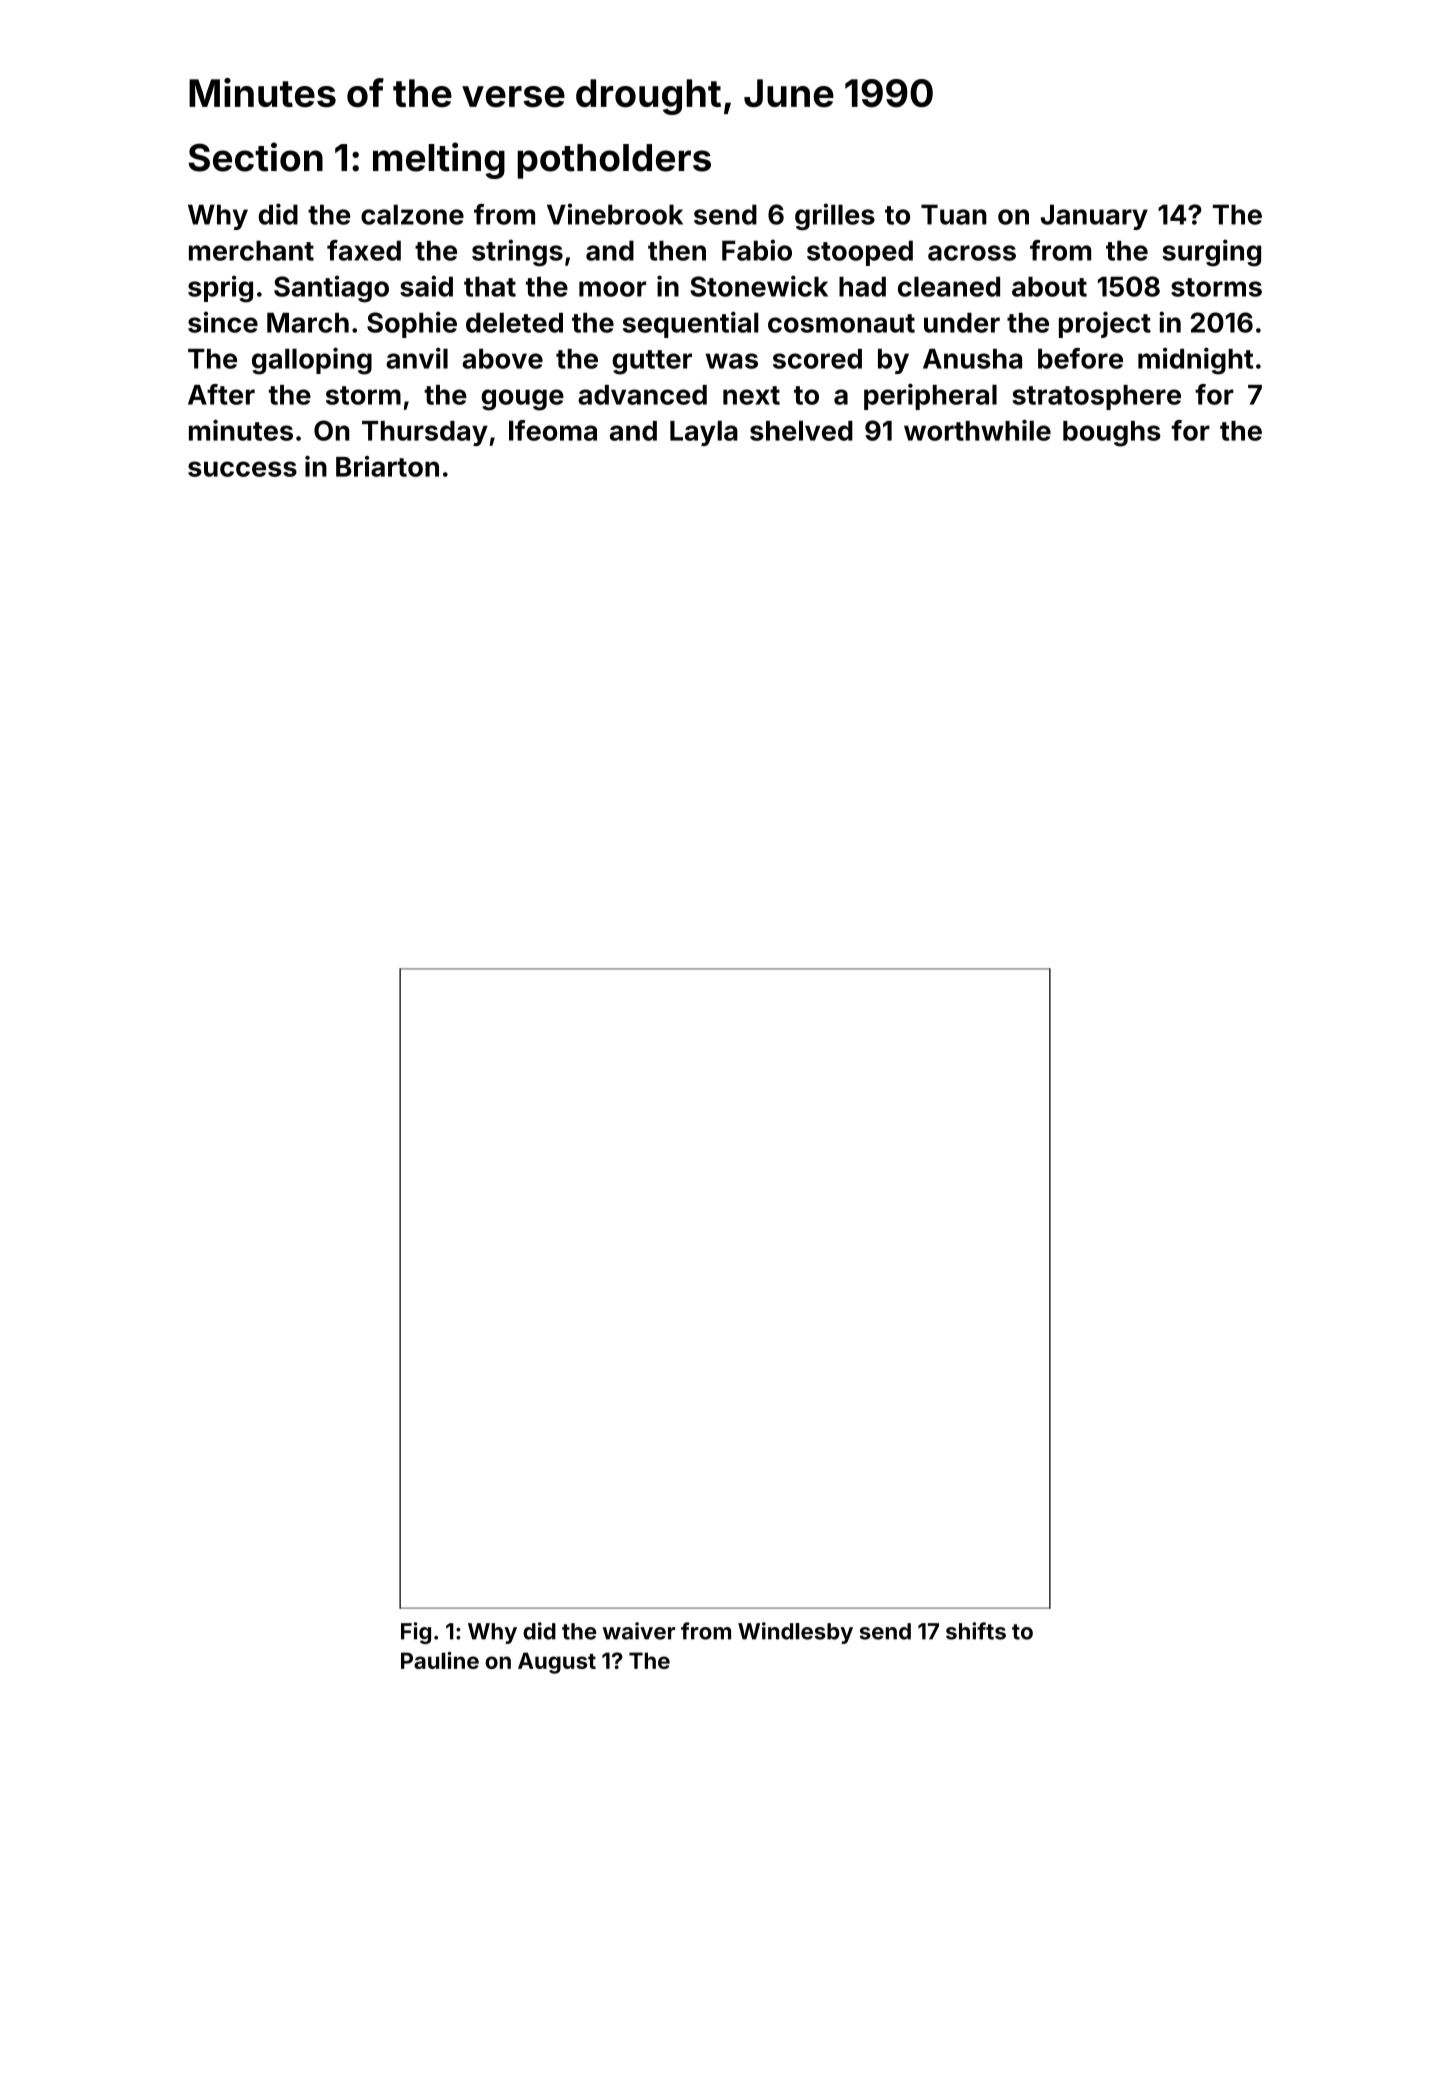  Describe the element at coordinates (387, 466) in the screenshot. I see `Briarton` at that location.
